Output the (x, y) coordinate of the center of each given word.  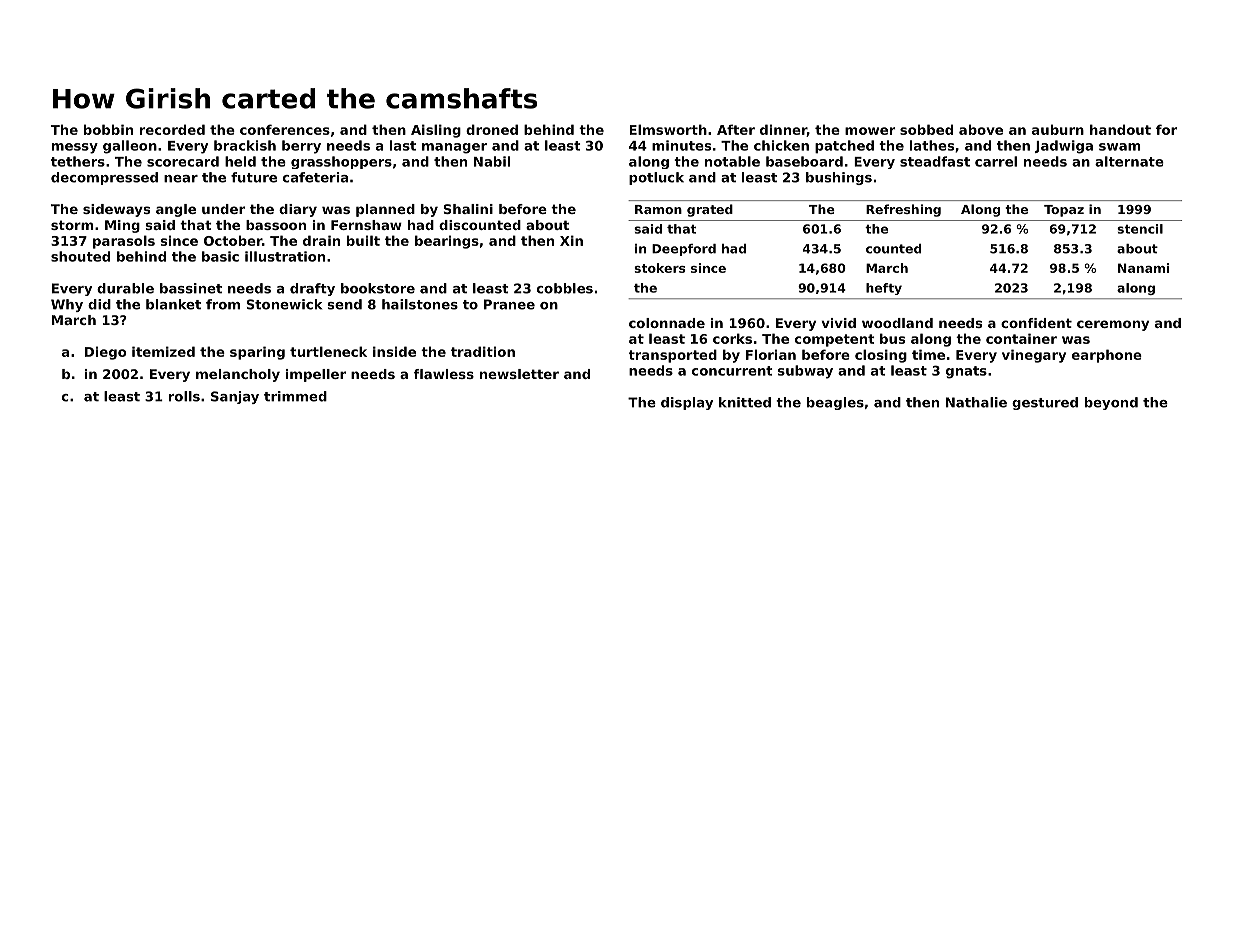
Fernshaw (366, 225)
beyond (1111, 403)
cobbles (565, 288)
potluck (656, 178)
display (687, 403)
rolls (184, 396)
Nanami (1143, 268)
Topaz (1064, 211)
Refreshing (903, 210)
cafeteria (315, 177)
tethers (78, 161)
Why (67, 305)
